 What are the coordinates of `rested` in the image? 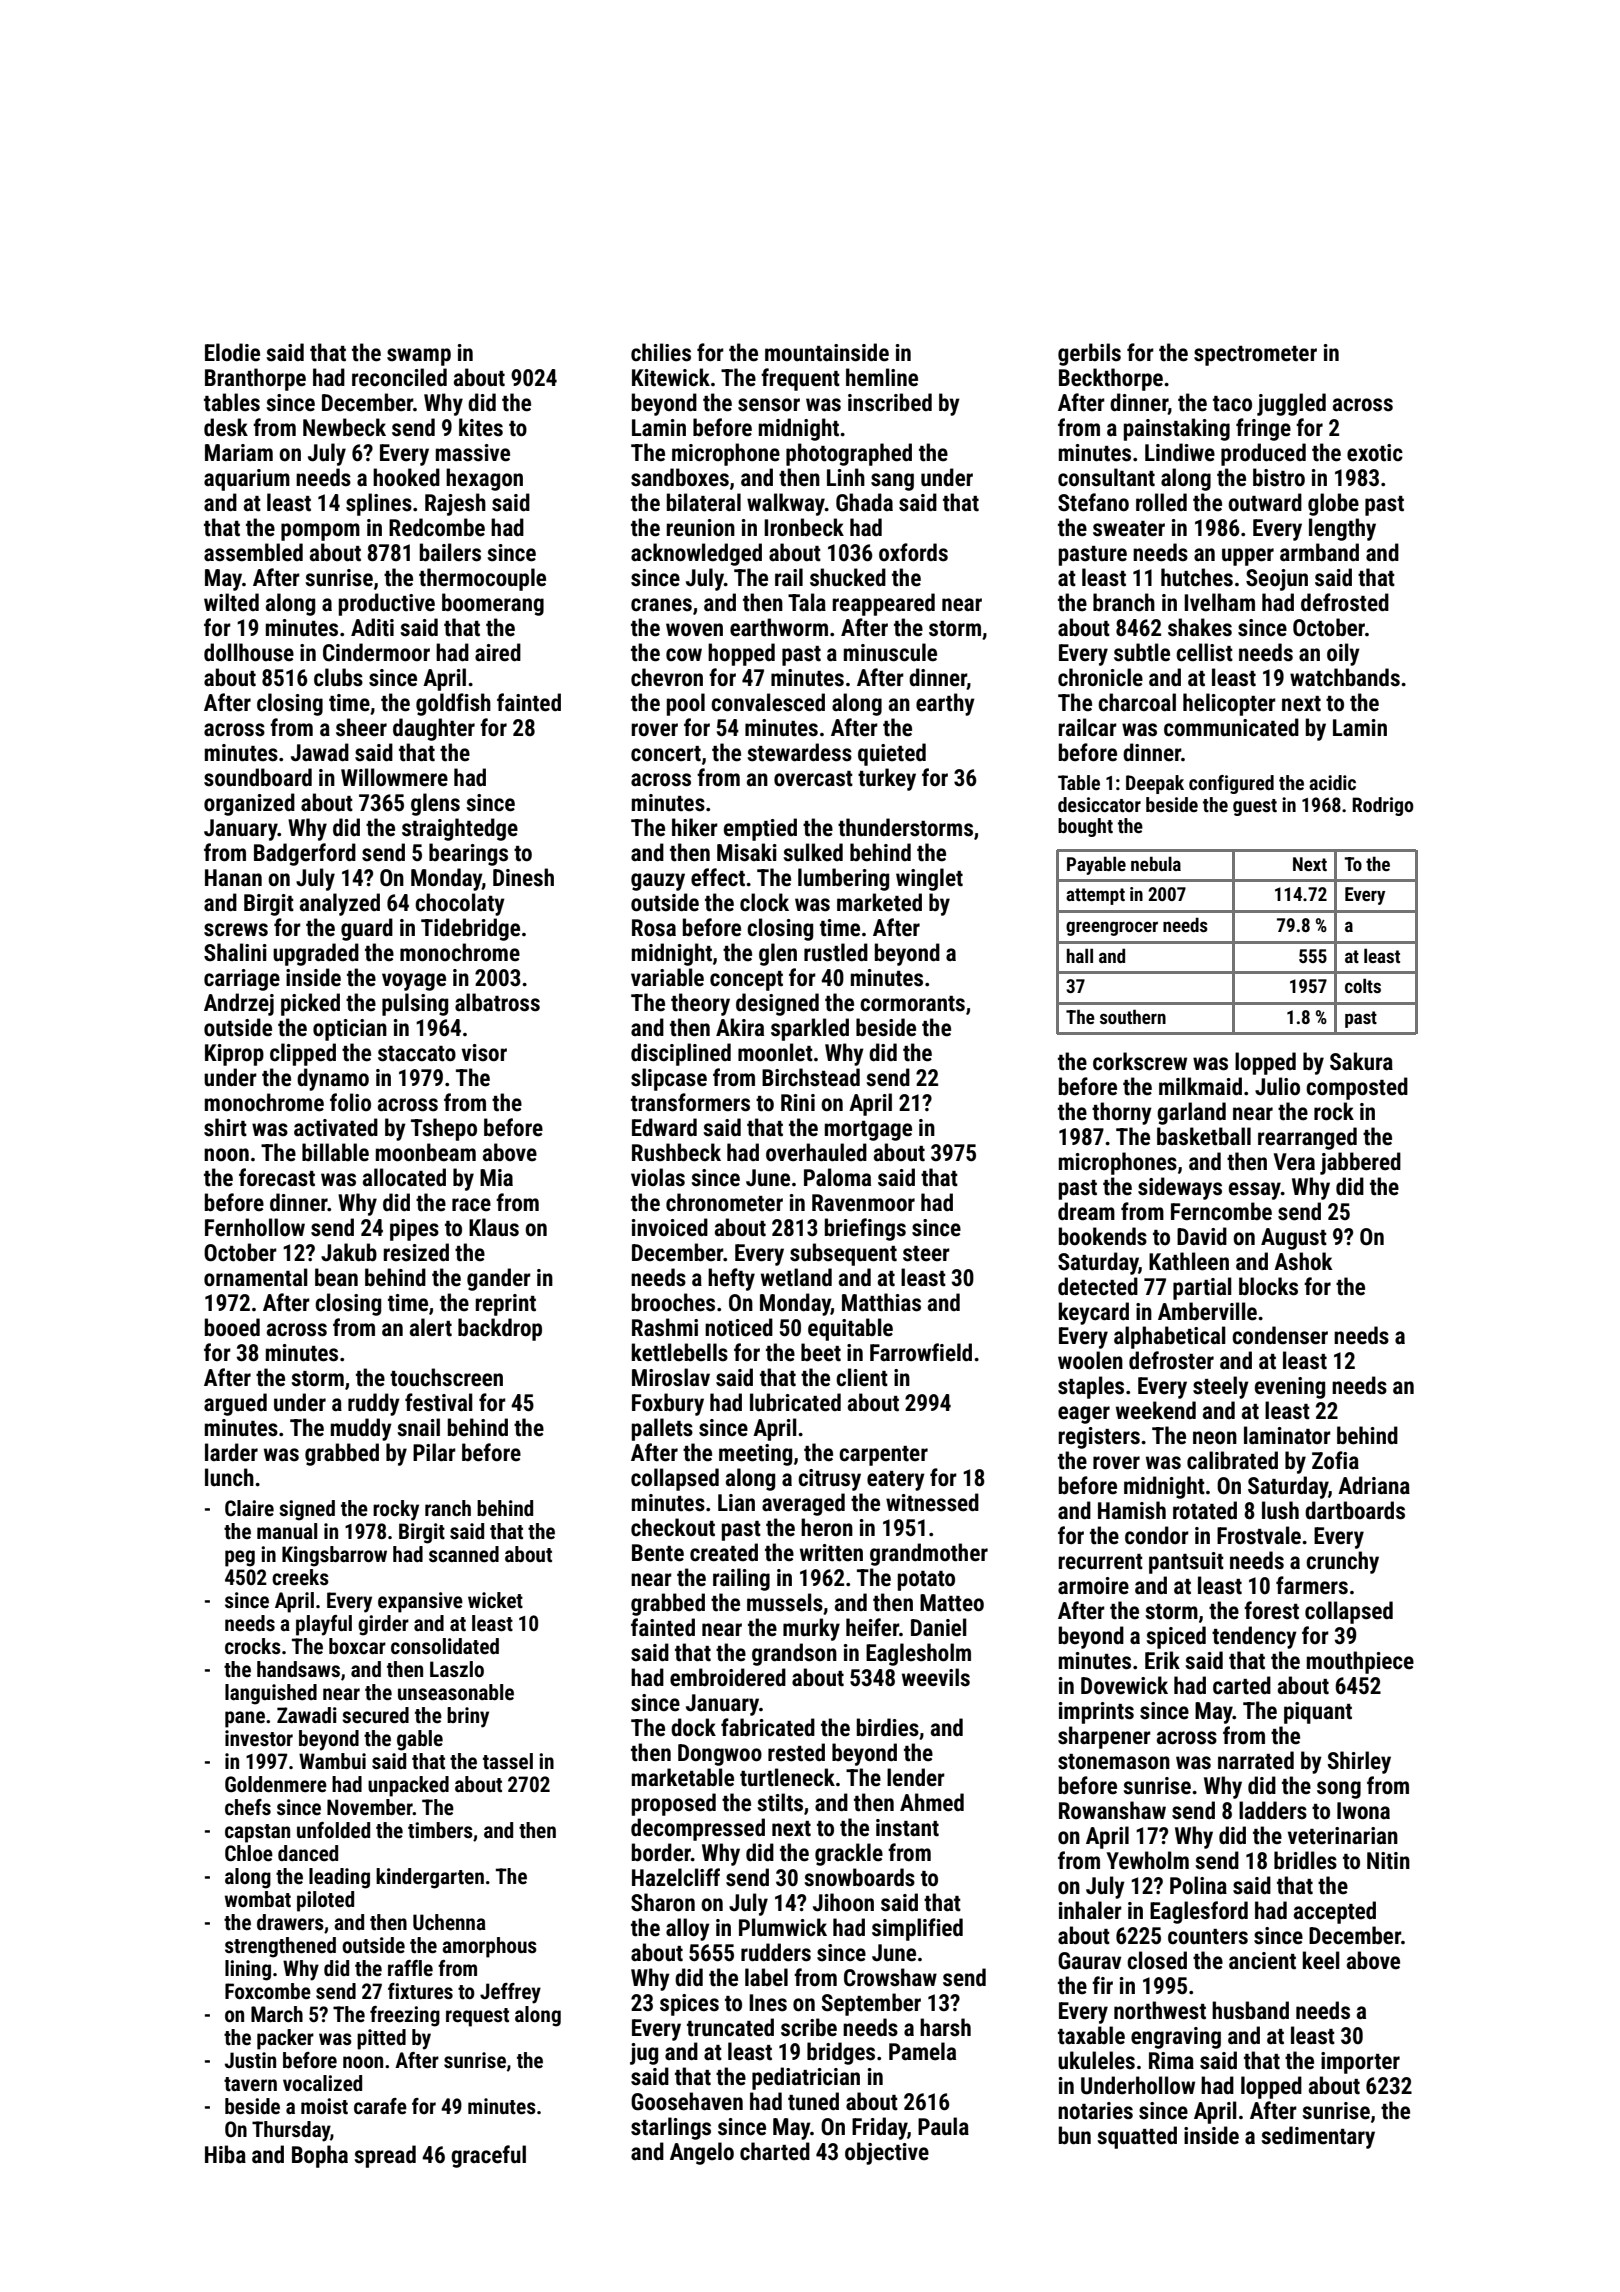 It's located at (796, 1752).
